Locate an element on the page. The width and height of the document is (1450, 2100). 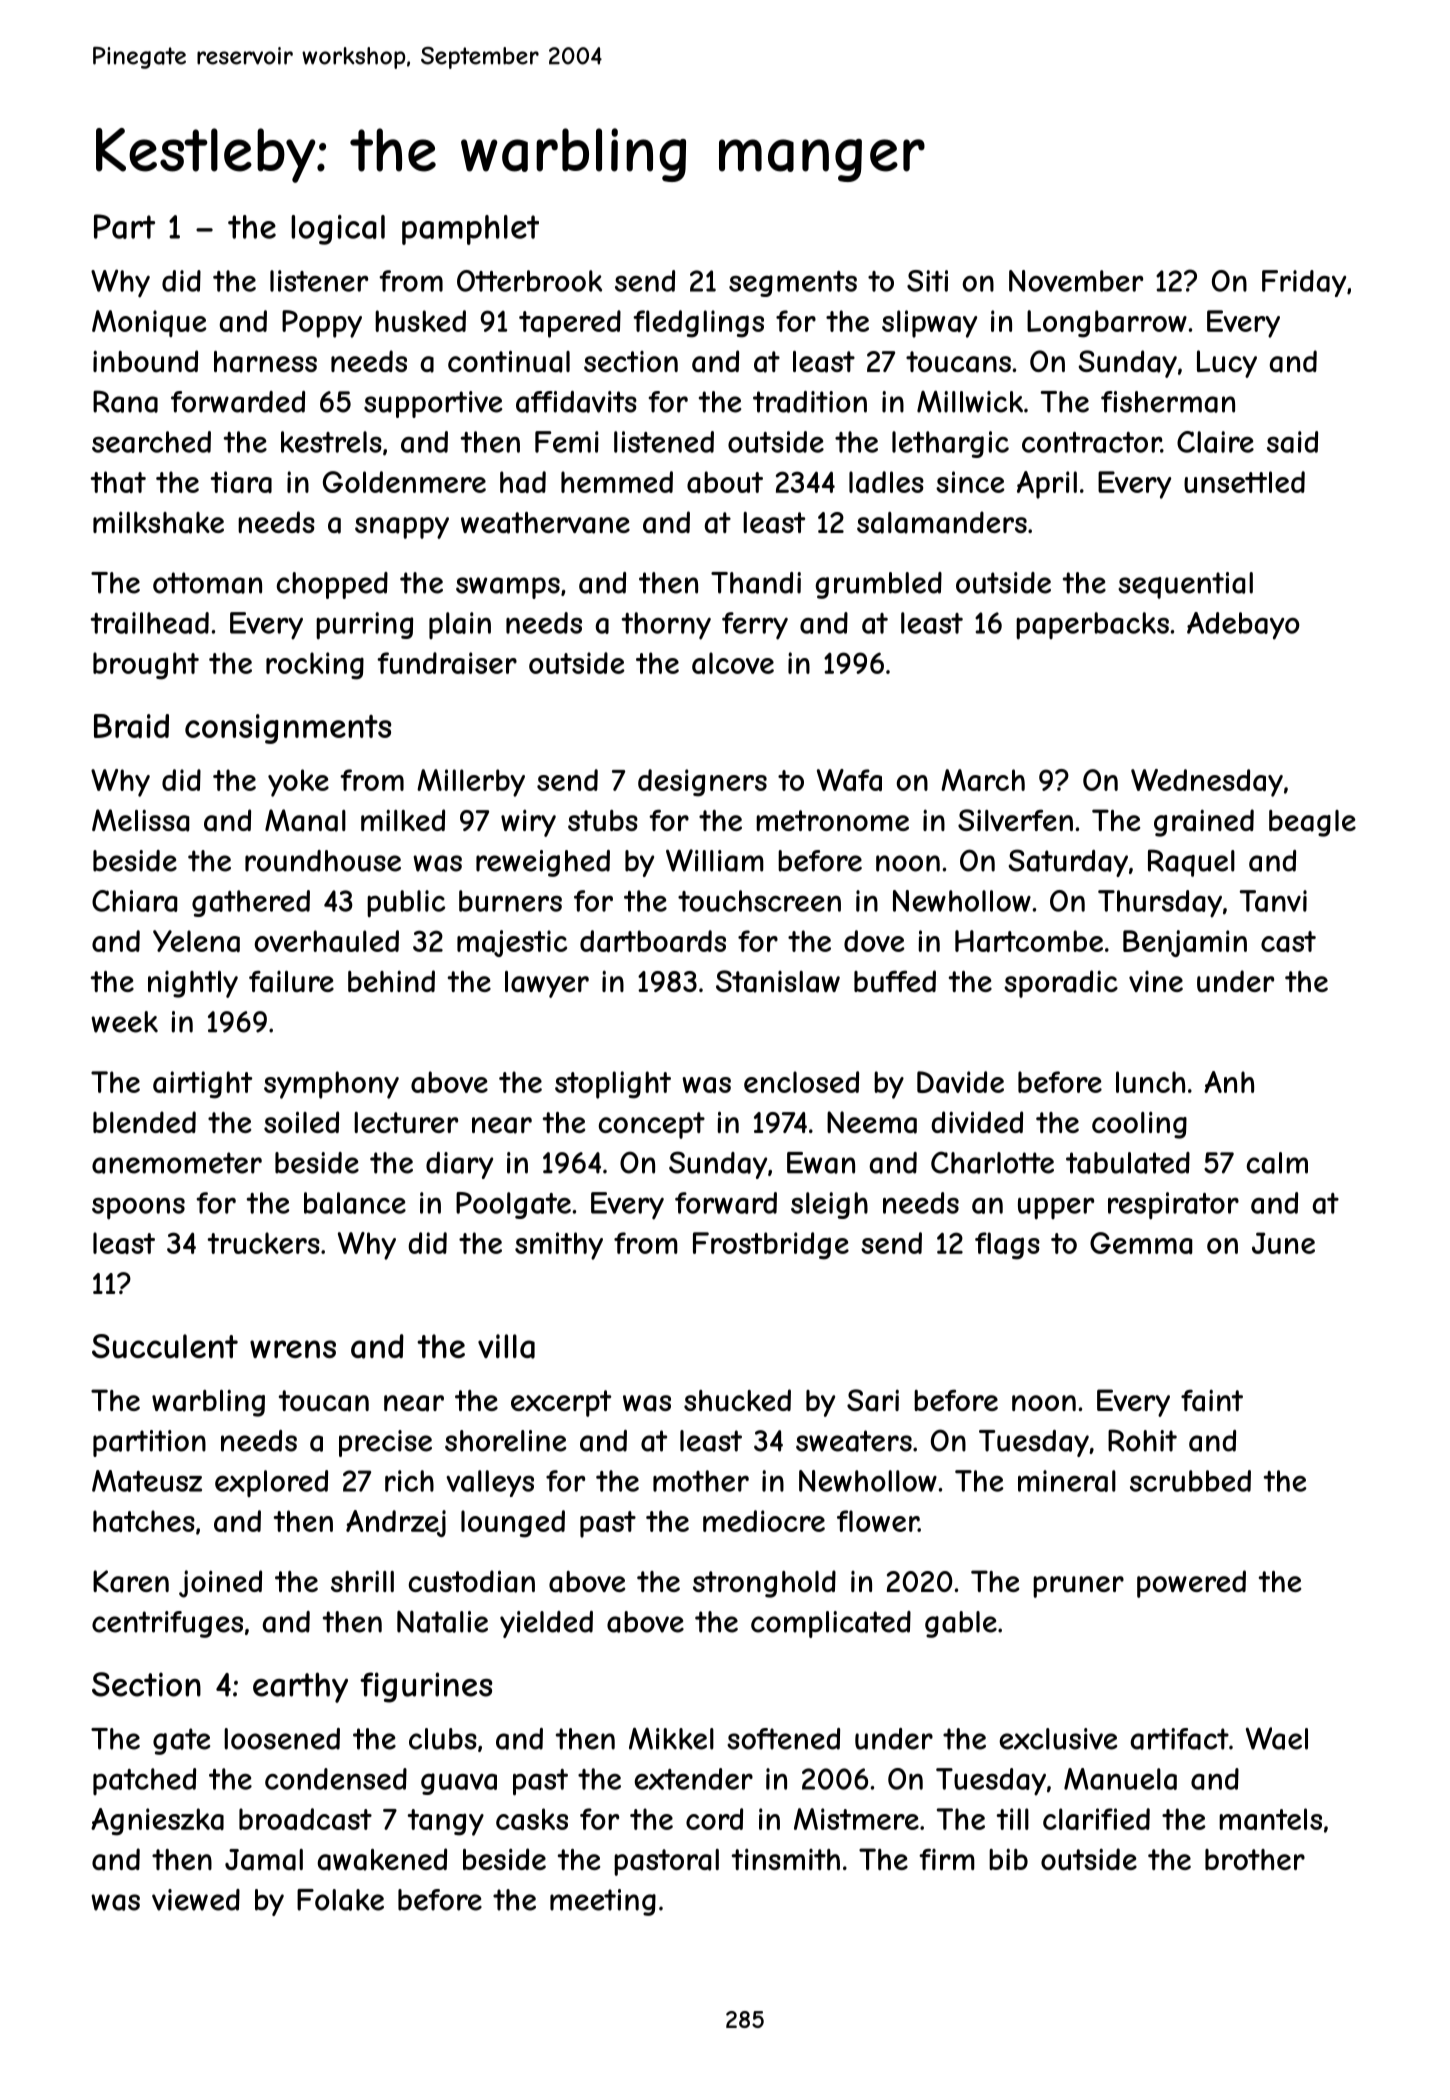
yielded is located at coordinates (546, 1624).
